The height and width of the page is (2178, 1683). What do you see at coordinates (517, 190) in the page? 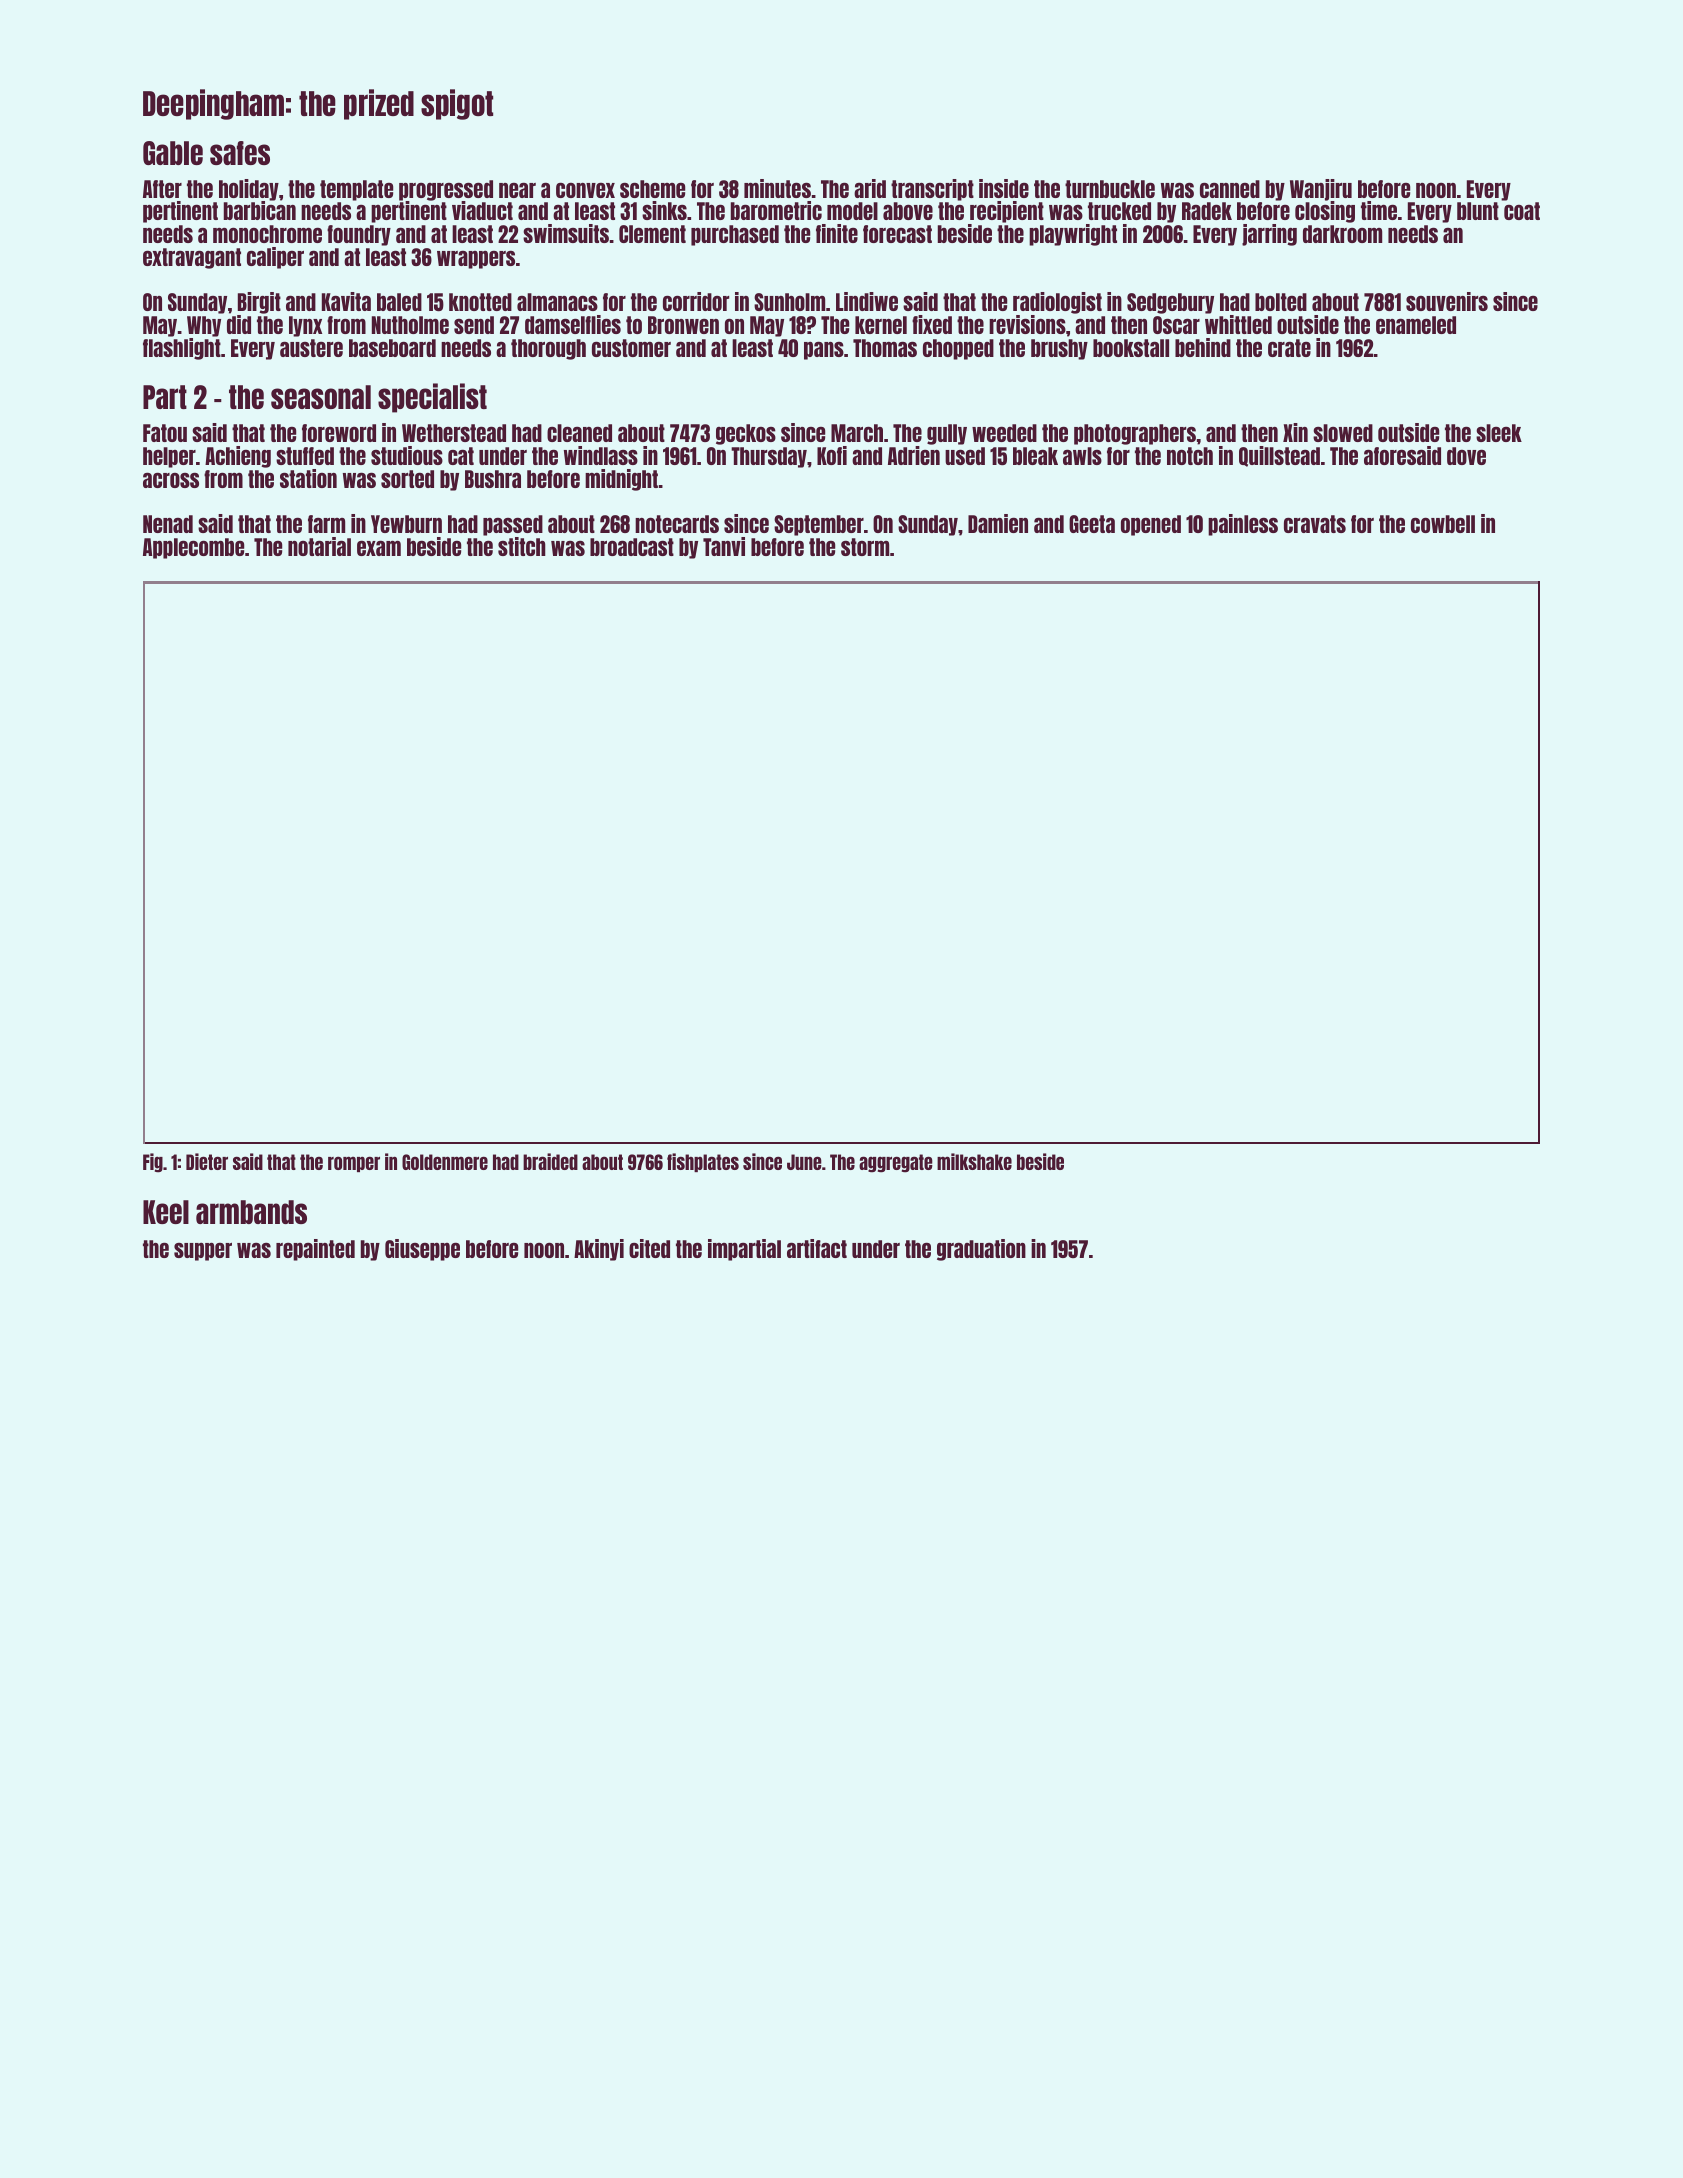
I see `near` at bounding box center [517, 190].
